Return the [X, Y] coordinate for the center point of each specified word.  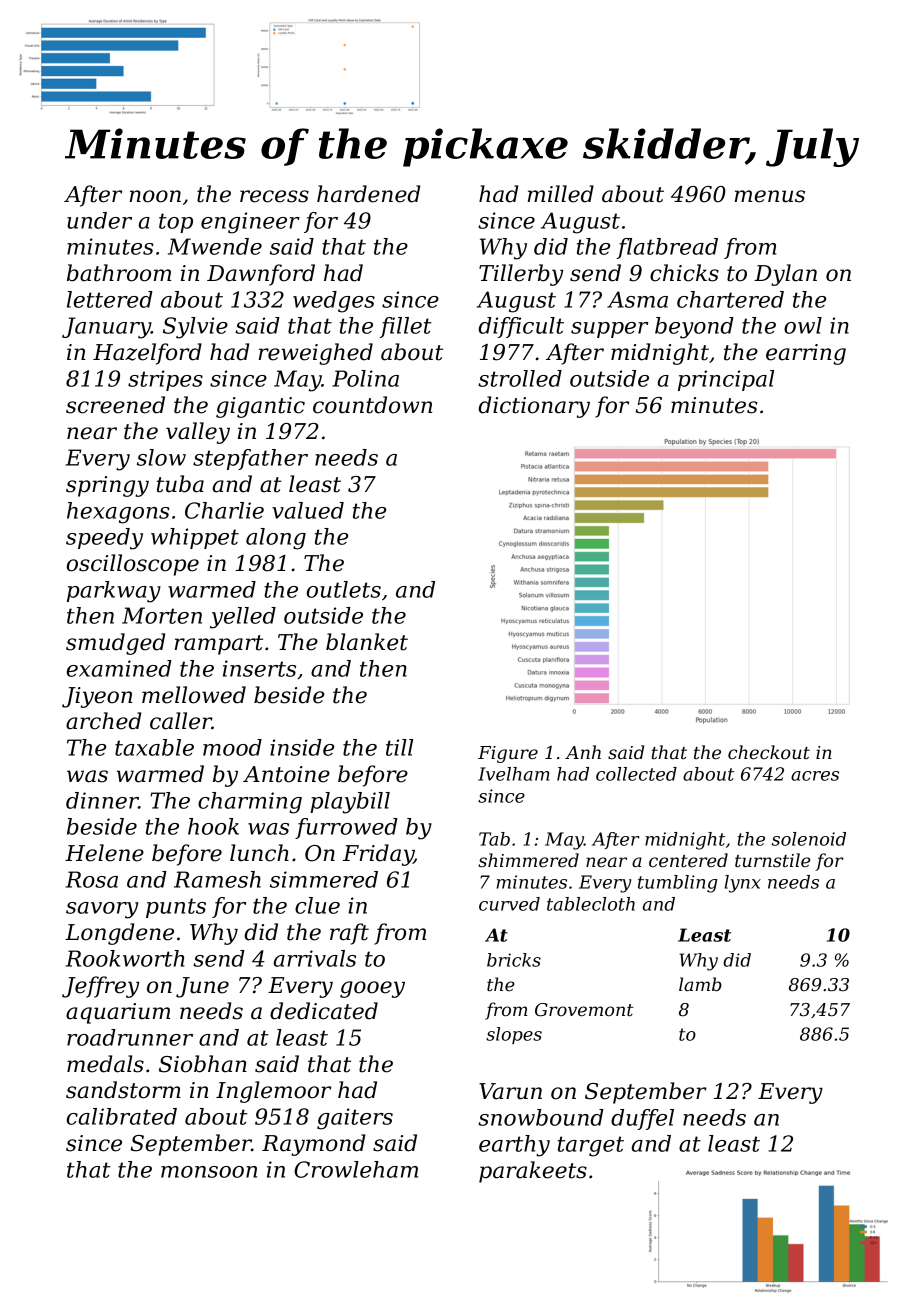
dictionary [534, 407]
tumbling [677, 884]
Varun [510, 1091]
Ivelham [513, 774]
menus [770, 196]
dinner [102, 800]
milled [561, 194]
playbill [350, 803]
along [276, 539]
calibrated [121, 1116]
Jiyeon [97, 697]
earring [806, 354]
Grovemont [584, 1010]
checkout [769, 752]
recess [274, 196]
